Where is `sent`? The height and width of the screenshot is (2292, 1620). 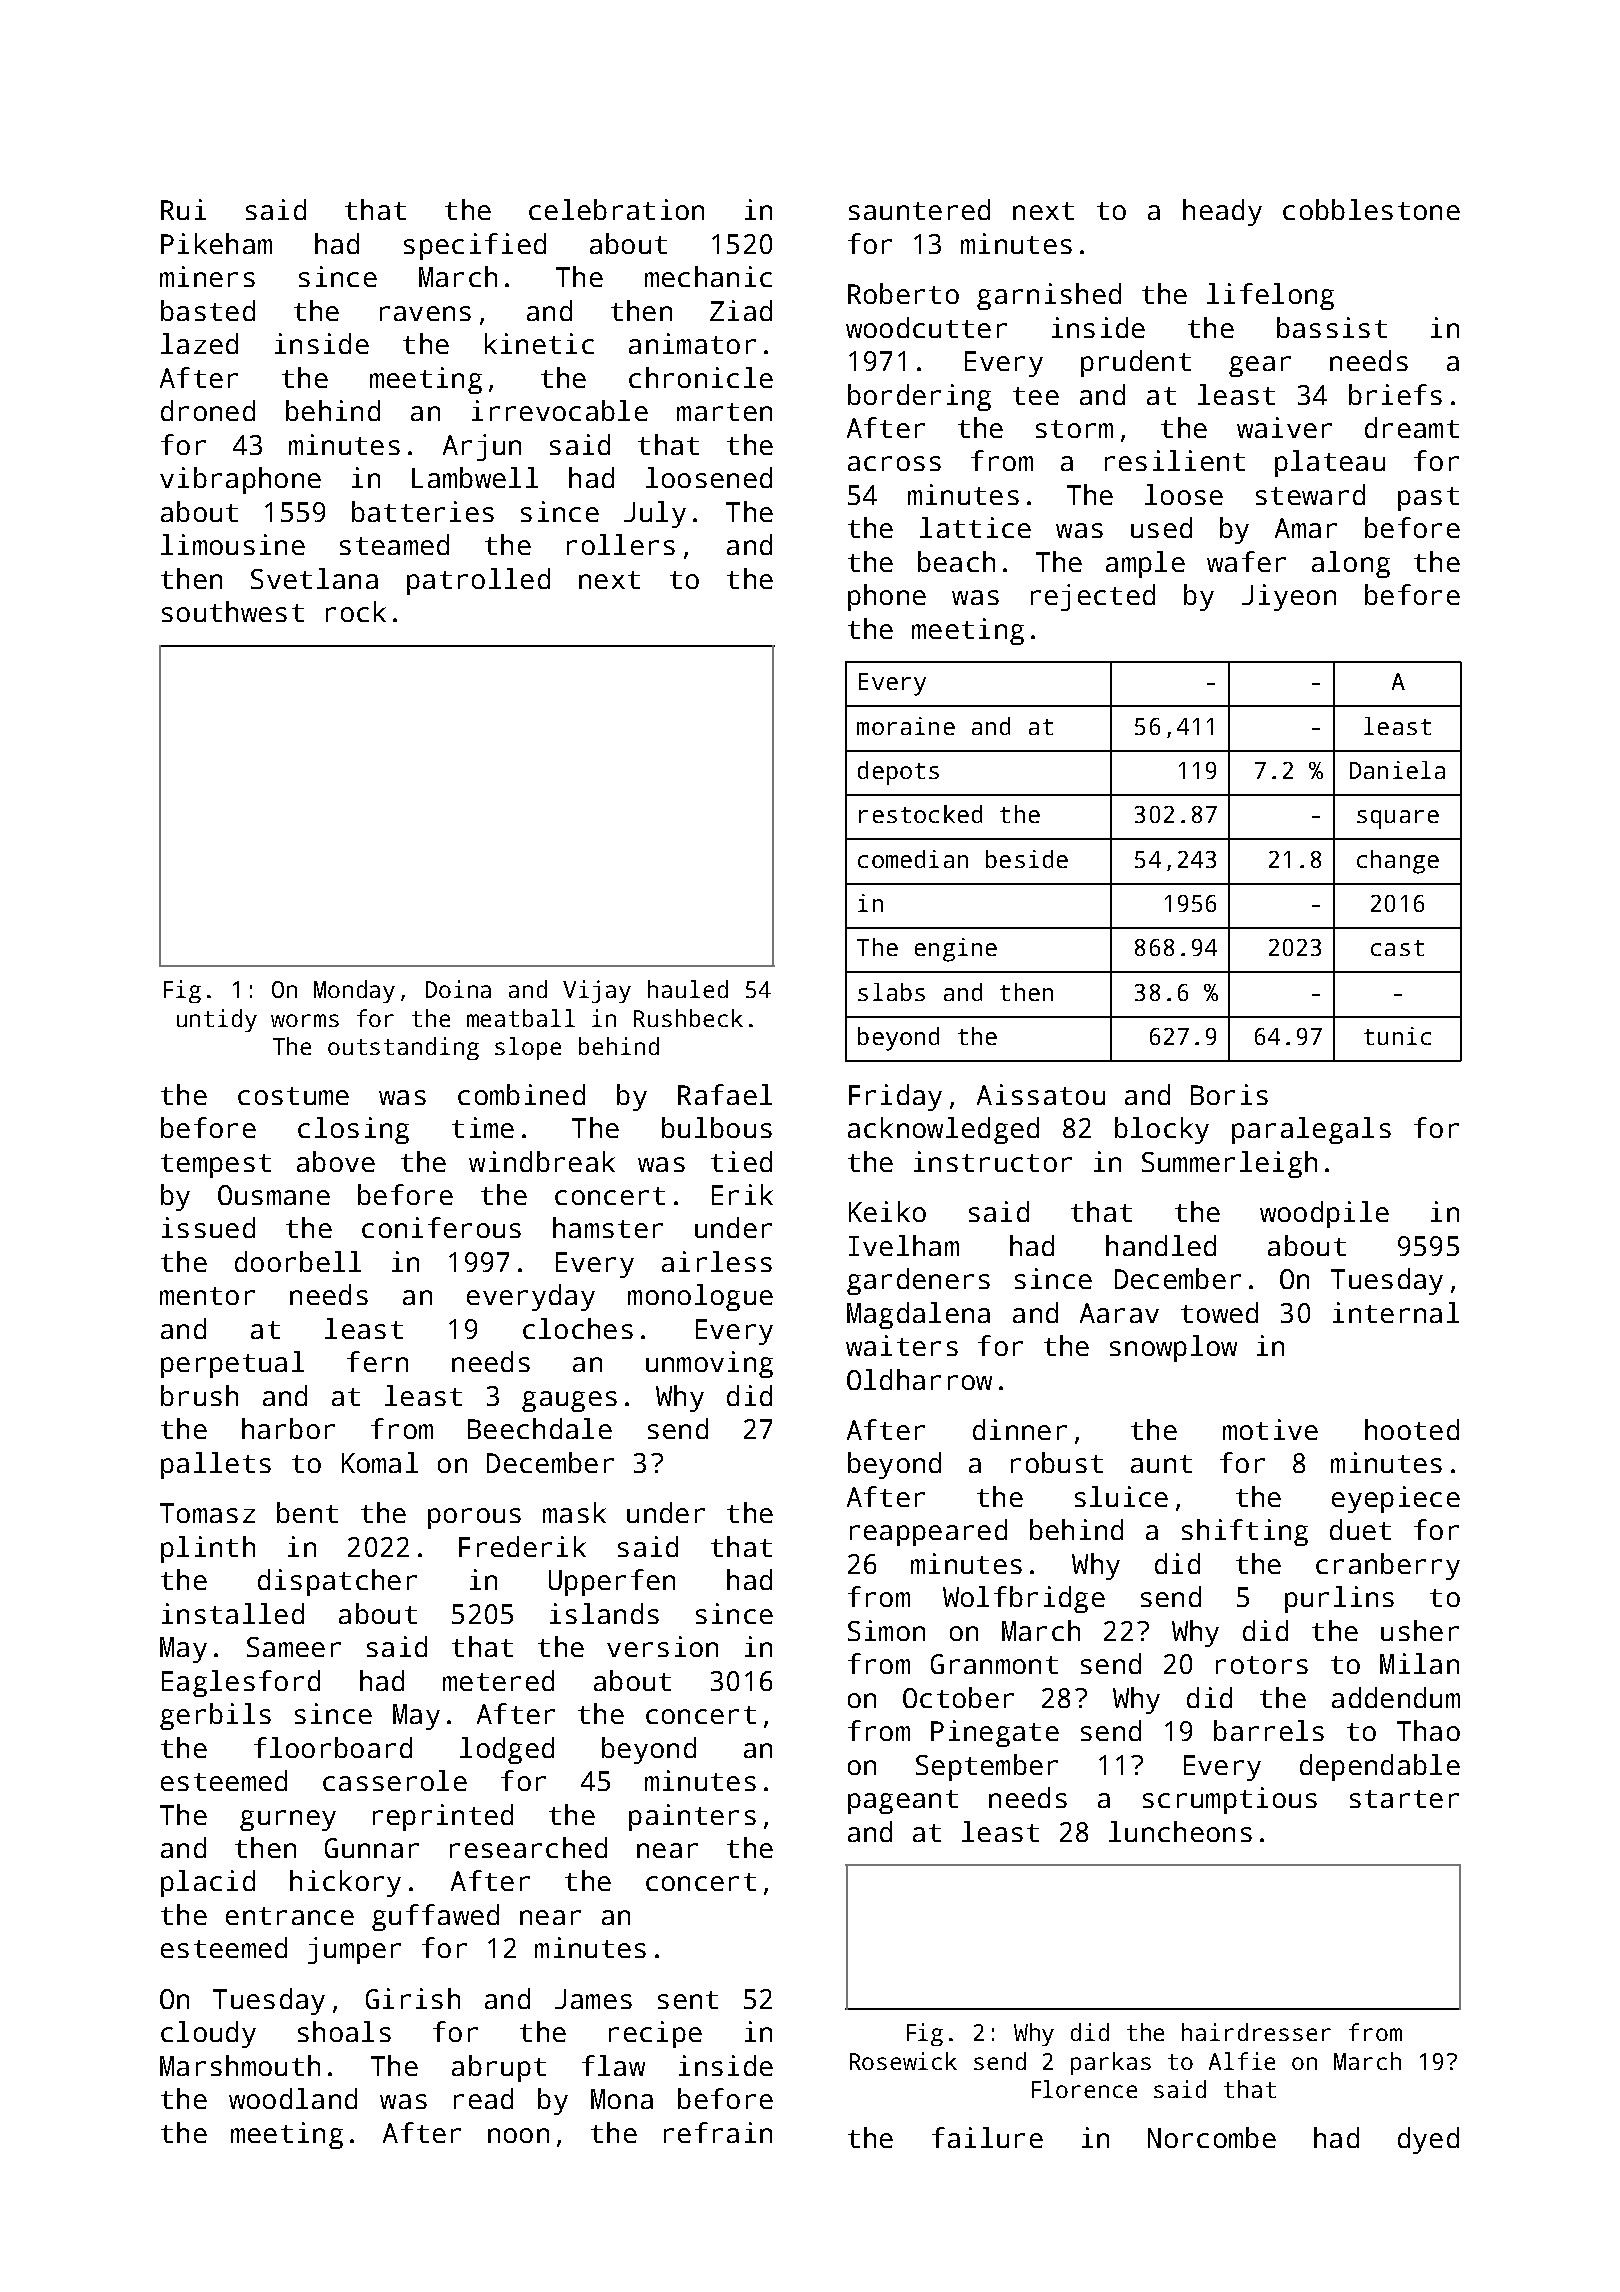
sent is located at coordinates (688, 2000).
